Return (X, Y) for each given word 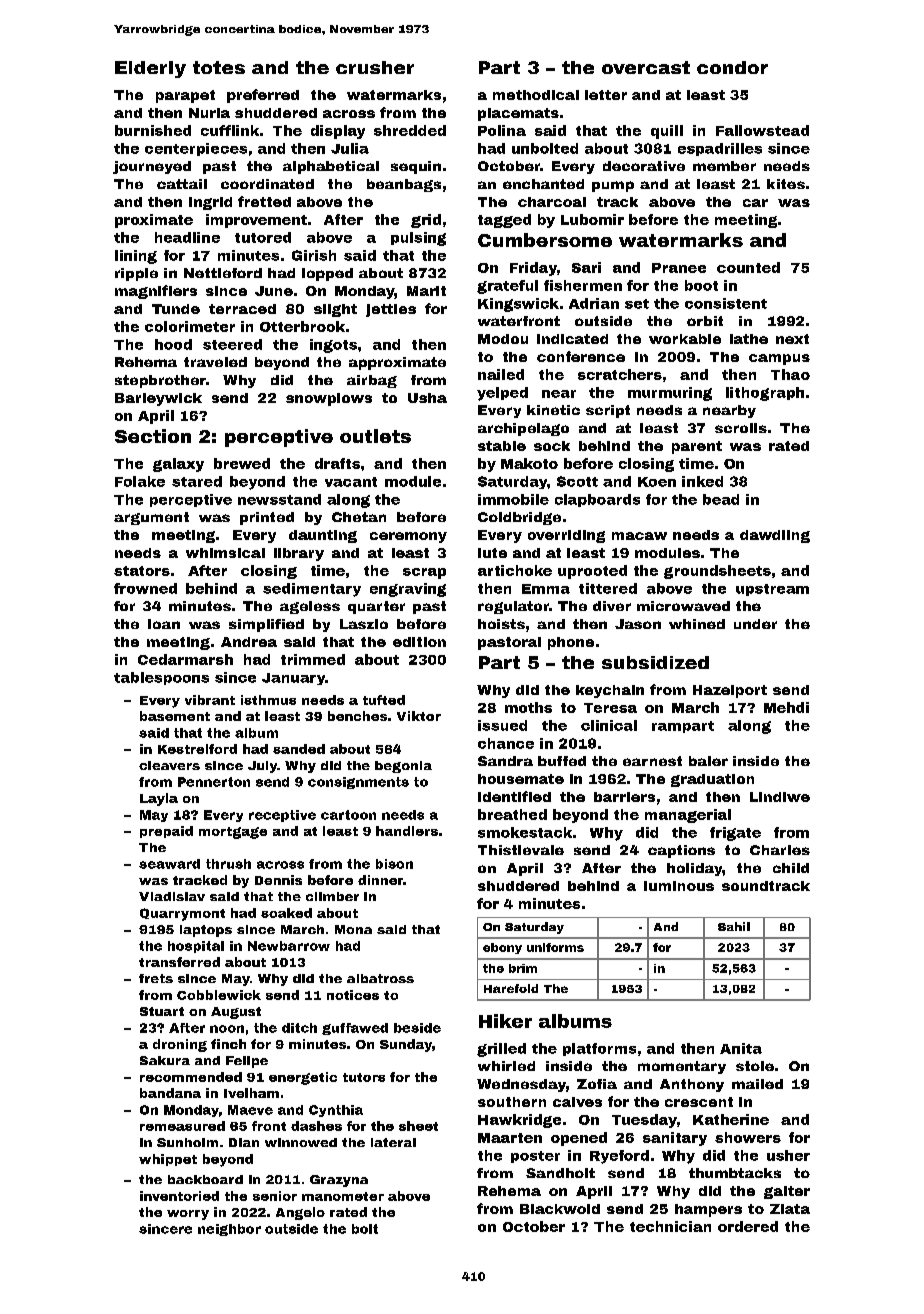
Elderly (150, 69)
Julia (350, 148)
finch (228, 1044)
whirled (506, 1066)
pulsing (418, 239)
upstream (772, 590)
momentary (682, 1067)
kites (786, 184)
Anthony (692, 1085)
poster (535, 1157)
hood (173, 344)
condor (732, 67)
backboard (205, 1179)
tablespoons (161, 678)
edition (419, 642)
